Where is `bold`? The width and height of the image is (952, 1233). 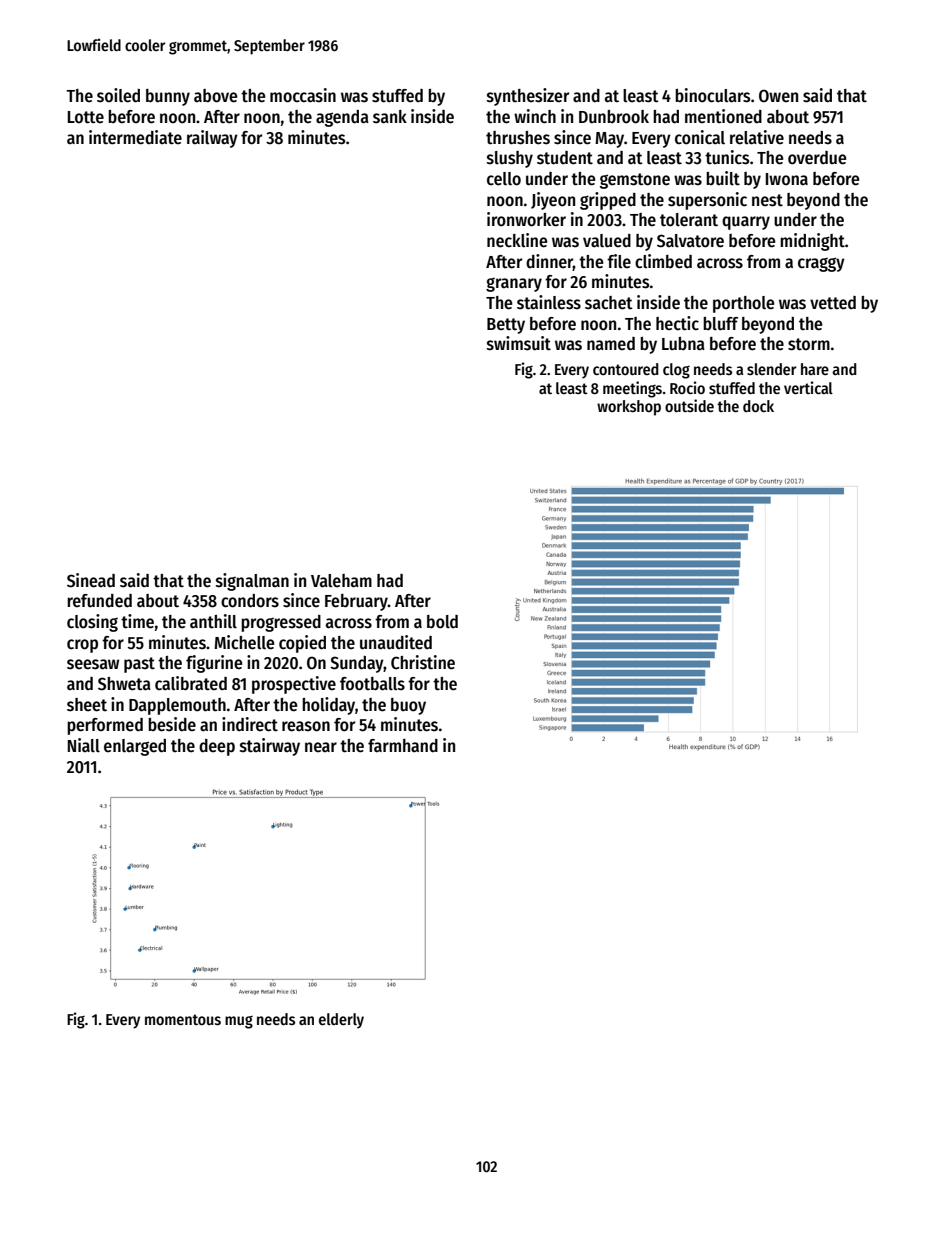
bold is located at coordinates (442, 622).
